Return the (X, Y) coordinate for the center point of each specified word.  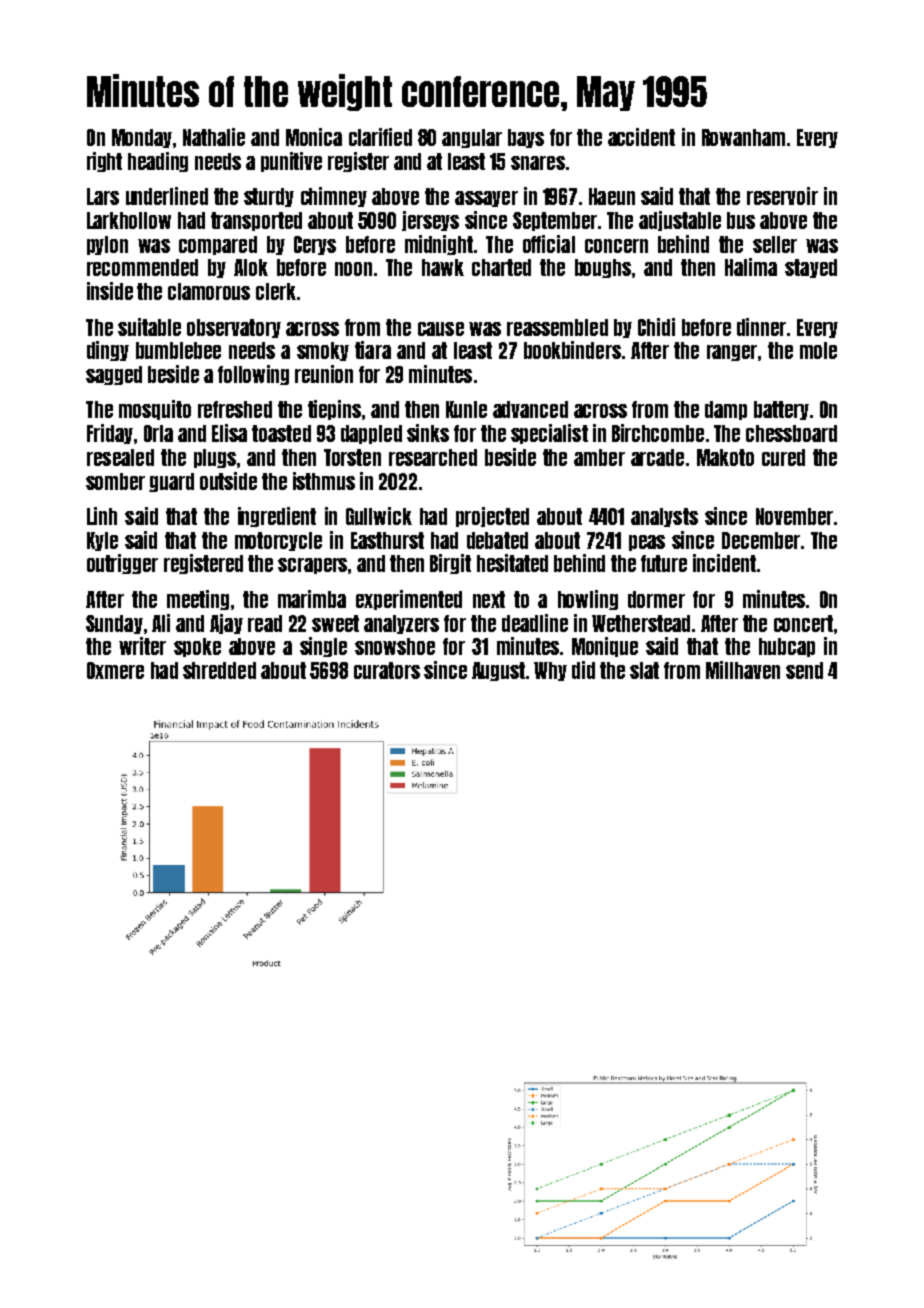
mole (818, 350)
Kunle (466, 409)
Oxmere (115, 670)
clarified (380, 137)
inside (110, 291)
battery (781, 410)
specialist (549, 434)
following (253, 375)
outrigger (122, 564)
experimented (409, 600)
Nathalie (214, 137)
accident (641, 137)
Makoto (725, 457)
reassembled (557, 327)
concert (803, 623)
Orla (158, 433)
